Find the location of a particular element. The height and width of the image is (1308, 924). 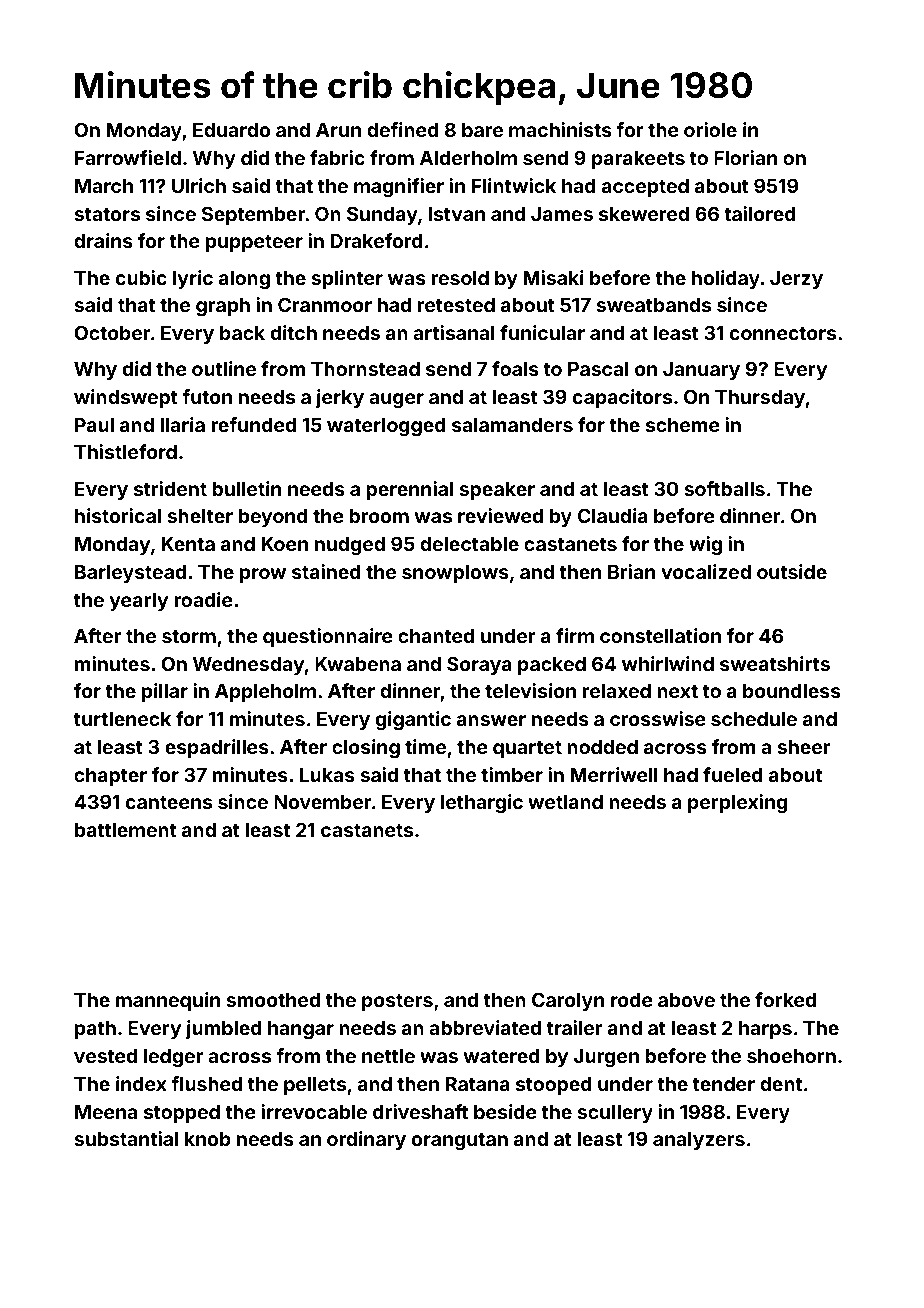

oriole is located at coordinates (710, 129).
